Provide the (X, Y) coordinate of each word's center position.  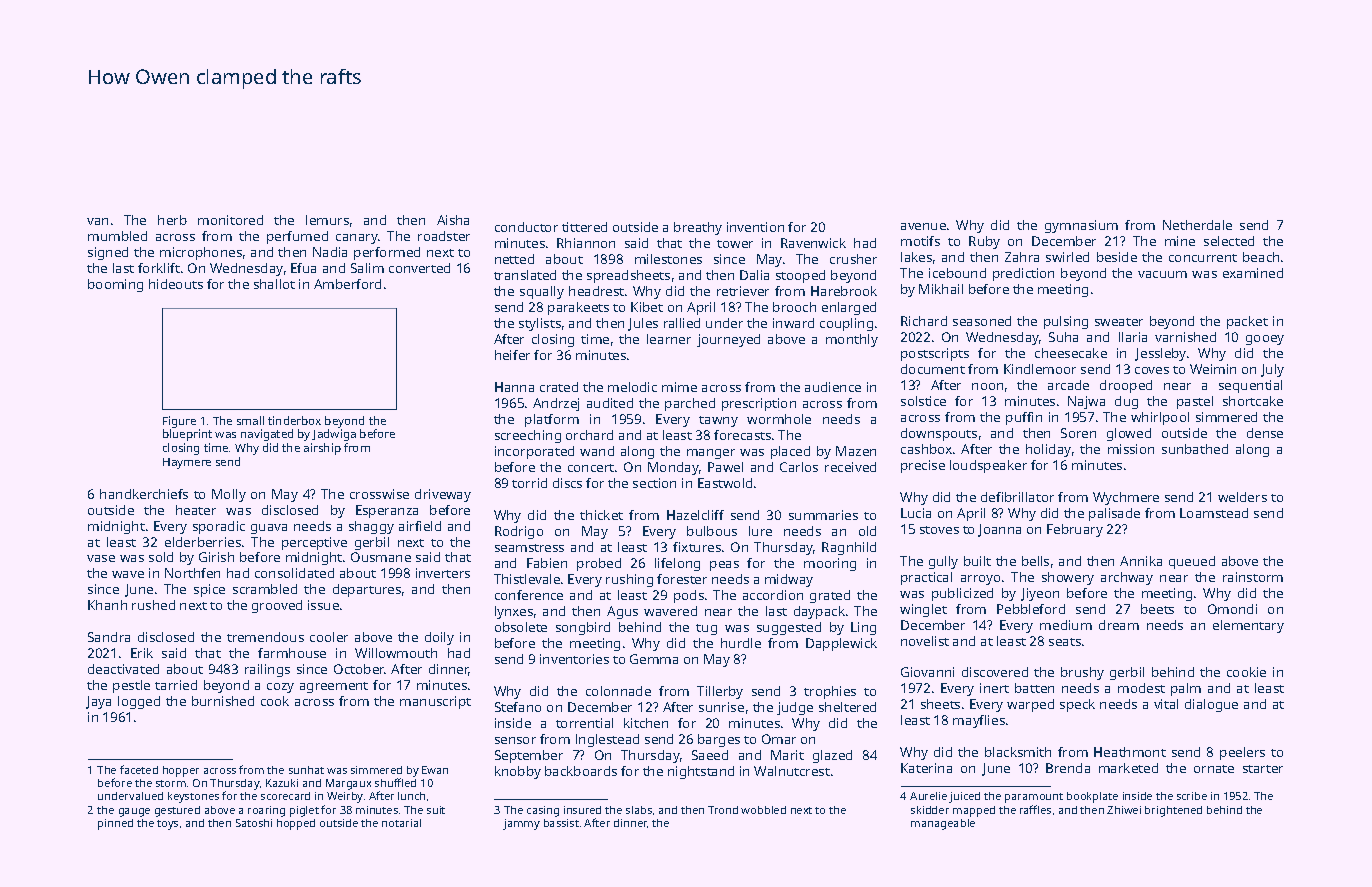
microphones (201, 253)
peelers (1242, 753)
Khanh (107, 605)
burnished (223, 701)
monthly (852, 340)
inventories (574, 659)
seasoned (982, 321)
